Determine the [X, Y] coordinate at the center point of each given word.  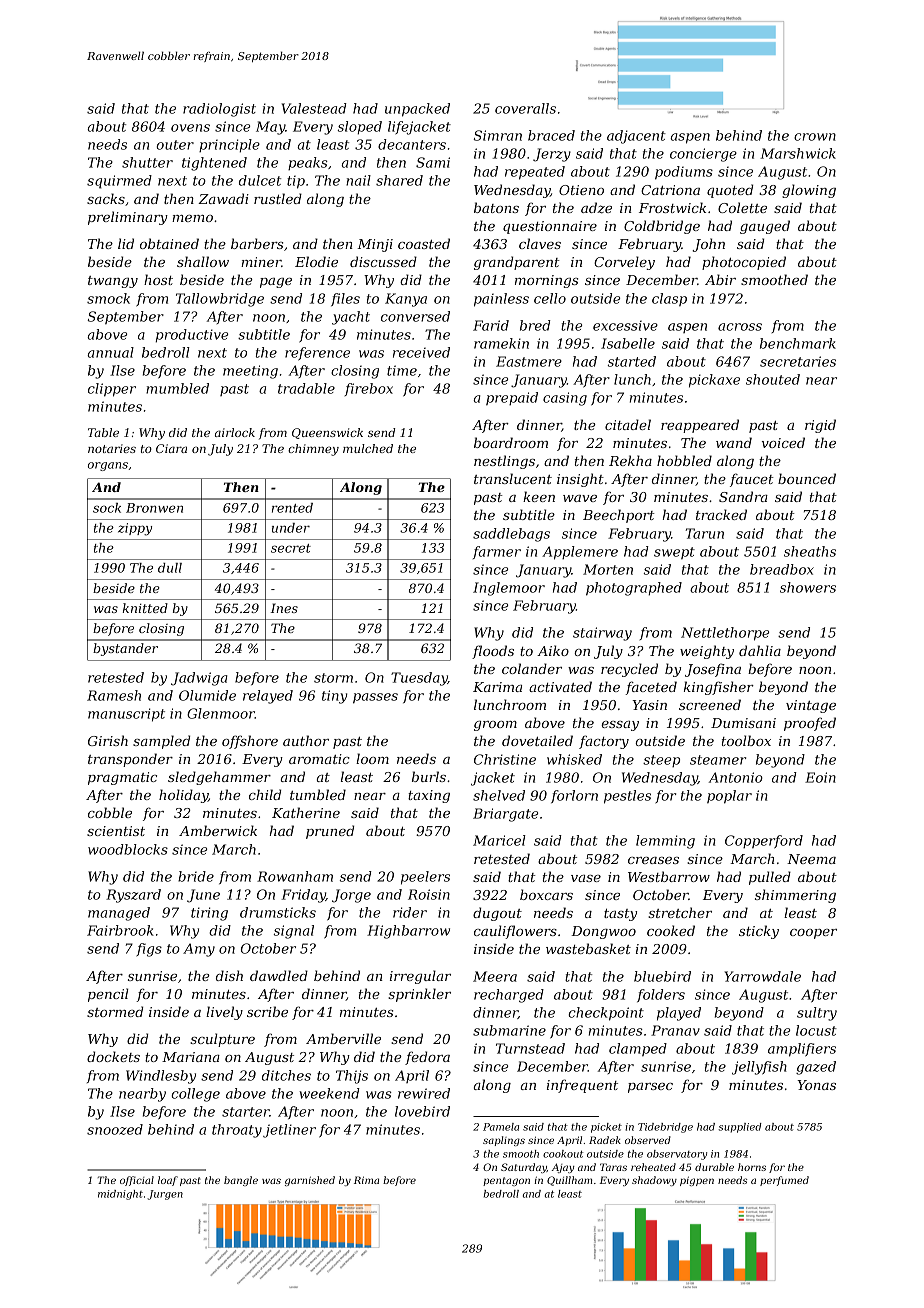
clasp [669, 300]
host [158, 279]
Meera [495, 976]
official [137, 1181]
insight [580, 480]
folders [661, 995]
